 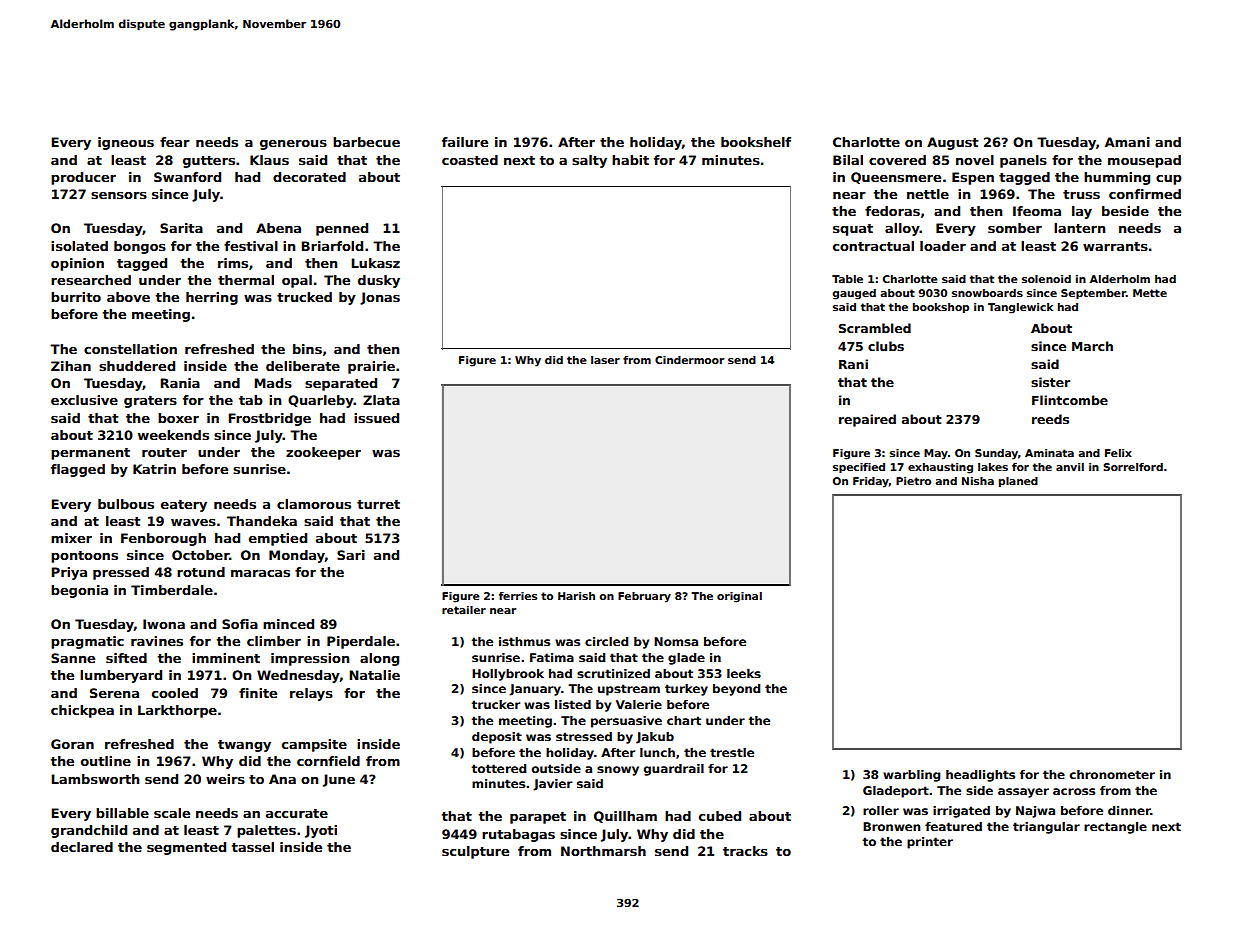 What do you see at coordinates (321, 831) in the screenshot?
I see `Jyoti` at bounding box center [321, 831].
